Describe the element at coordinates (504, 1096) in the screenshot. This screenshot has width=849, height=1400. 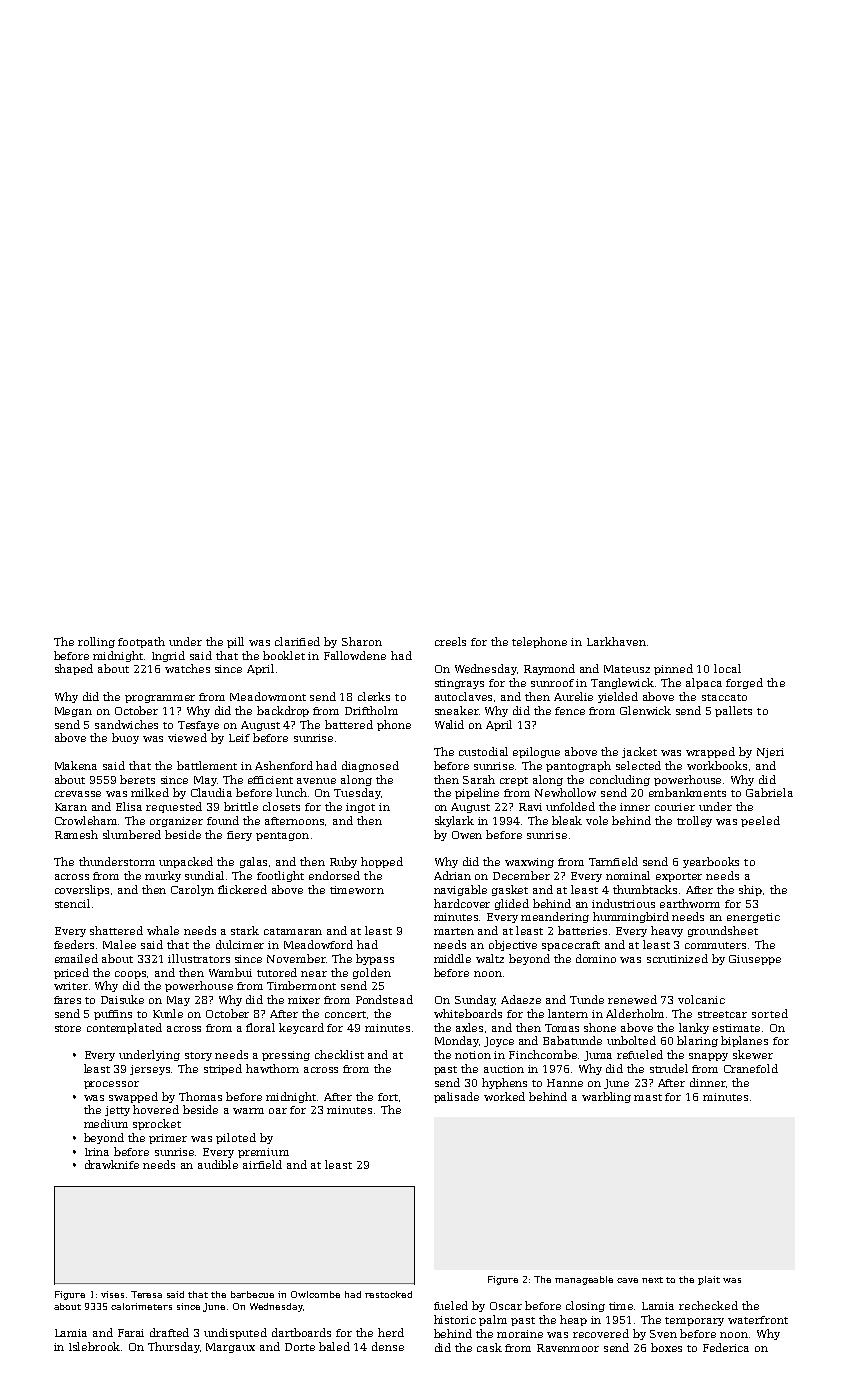
I see `worked` at that location.
